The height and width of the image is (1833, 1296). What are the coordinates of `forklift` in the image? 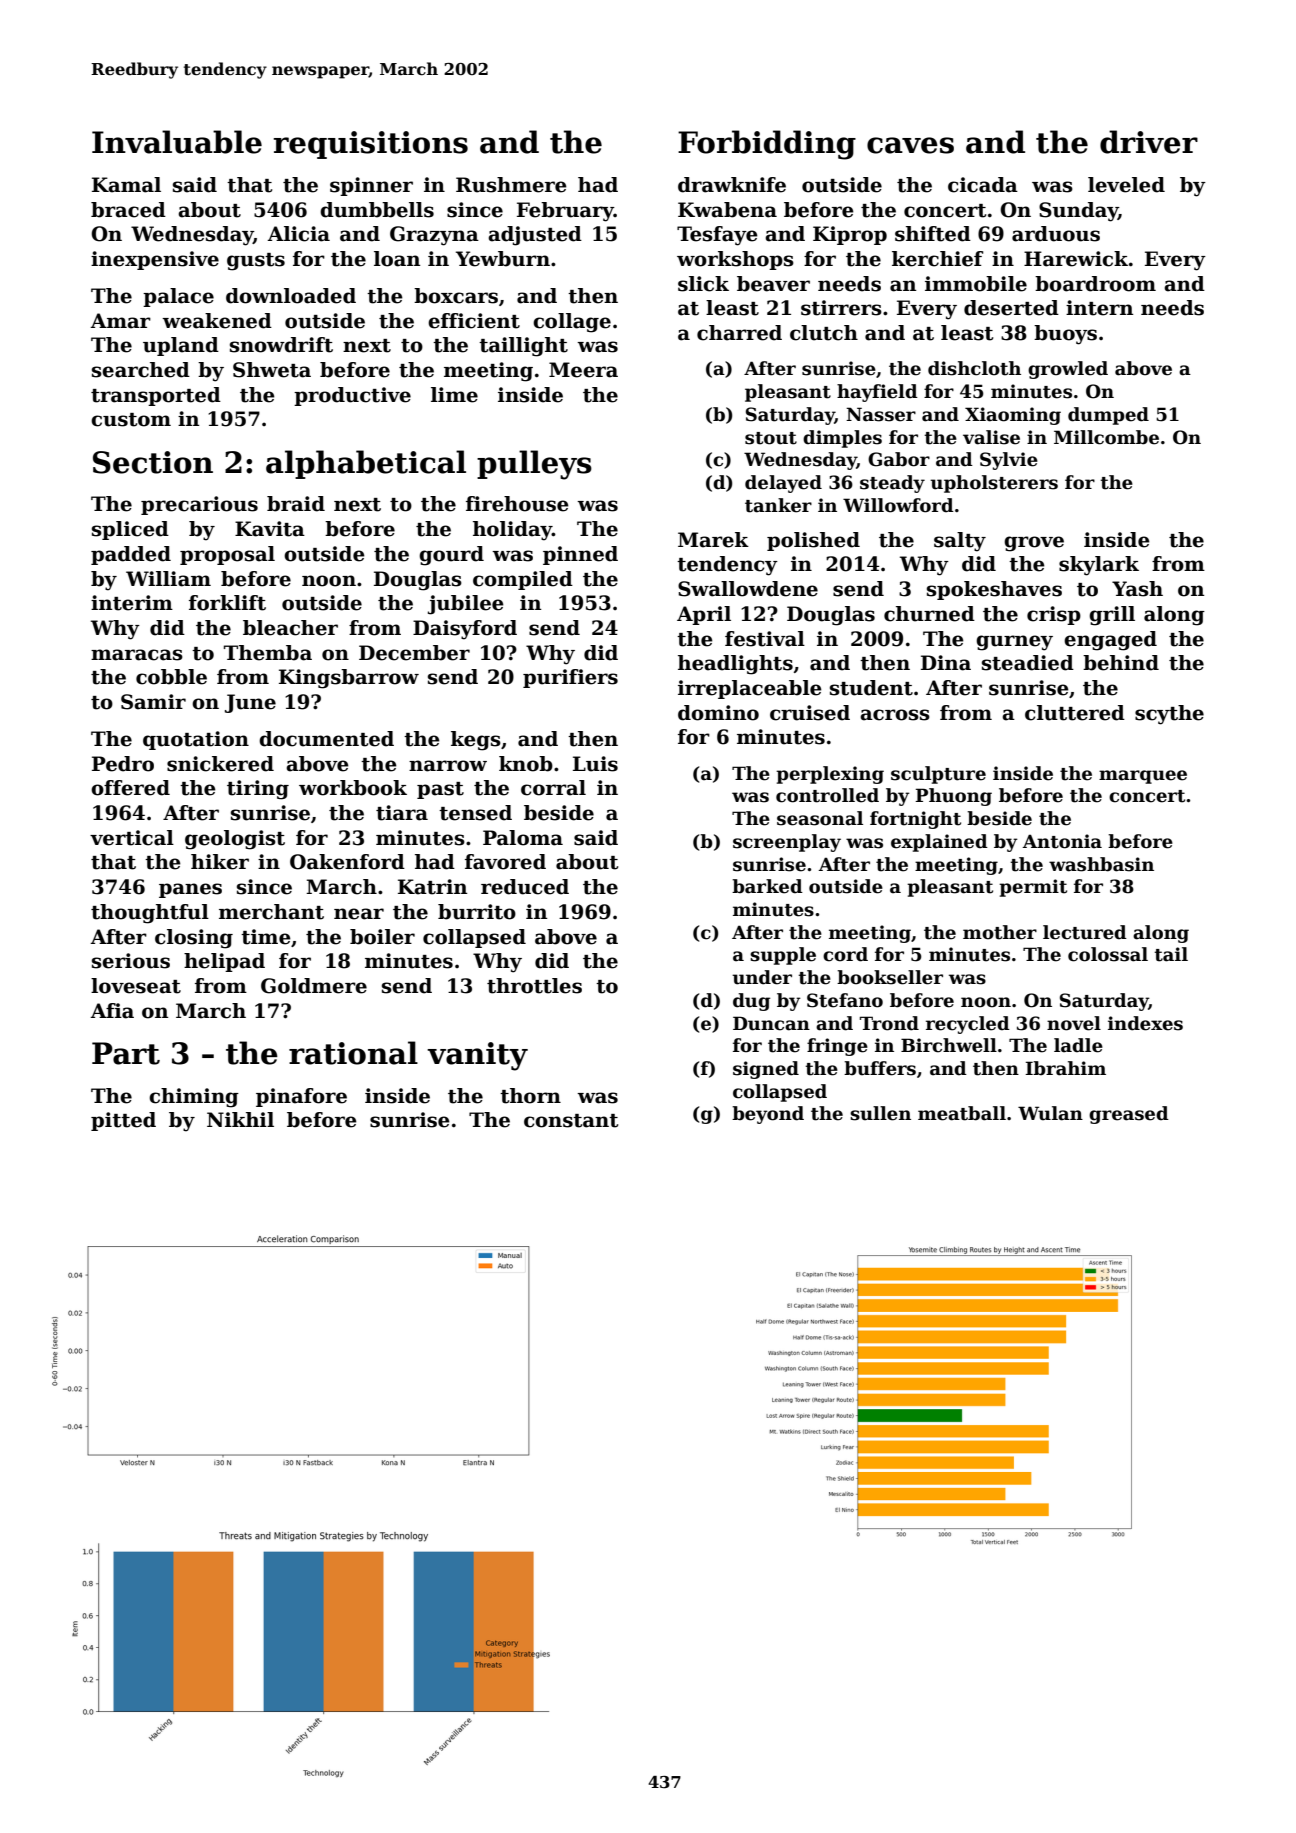 It's located at (227, 603).
